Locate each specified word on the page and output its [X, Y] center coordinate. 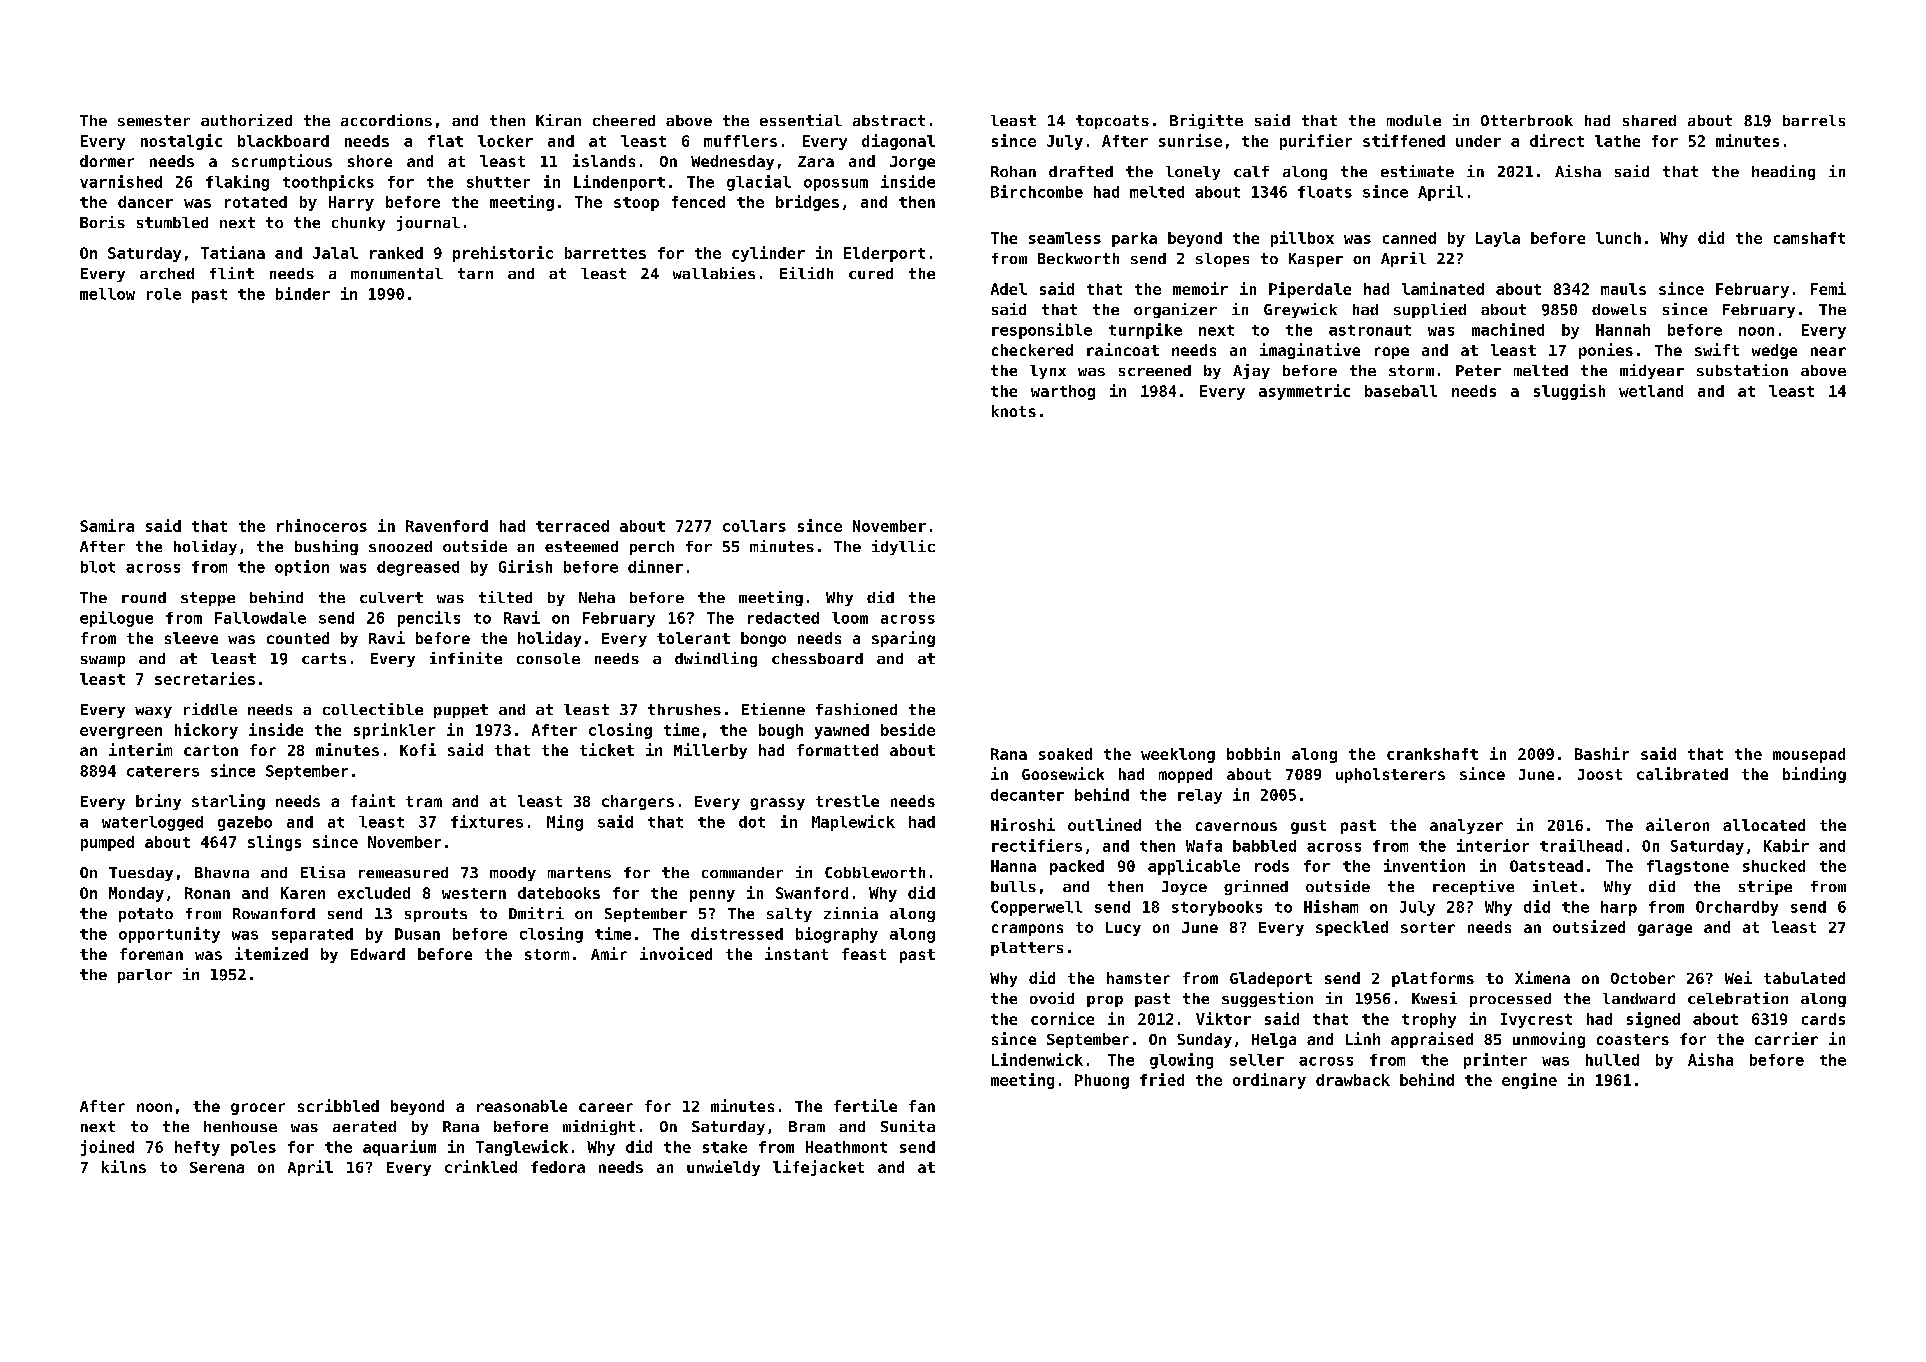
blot [98, 567]
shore [370, 161]
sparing [903, 639]
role [164, 294]
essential [801, 120]
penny [712, 896]
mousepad [1809, 755]
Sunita [908, 1126]
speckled [1352, 928]
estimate [1417, 171]
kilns [124, 1166]
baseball [1401, 391]
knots [1014, 411]
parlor [145, 976]
